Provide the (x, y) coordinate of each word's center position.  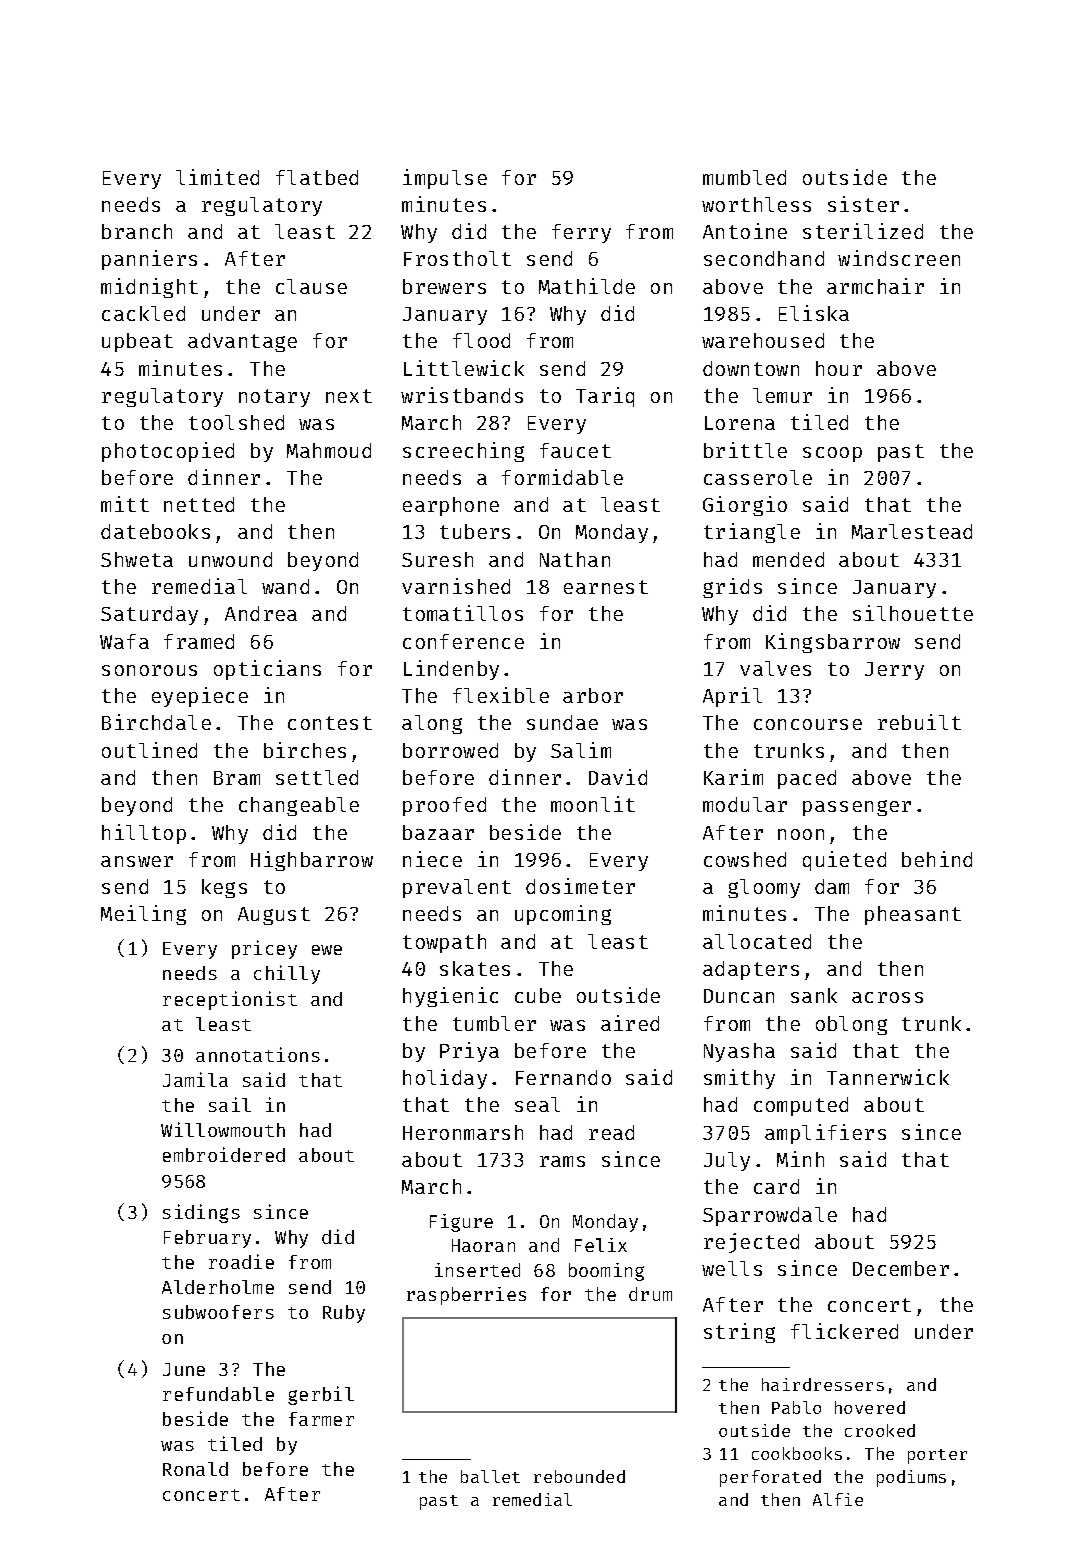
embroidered (224, 1154)
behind (937, 859)
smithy (739, 1079)
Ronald (195, 1469)
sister (863, 204)
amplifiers (825, 1134)
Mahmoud (329, 450)
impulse (445, 179)
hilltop (144, 834)
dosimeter (580, 886)
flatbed (317, 177)
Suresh (437, 559)
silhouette (913, 613)
